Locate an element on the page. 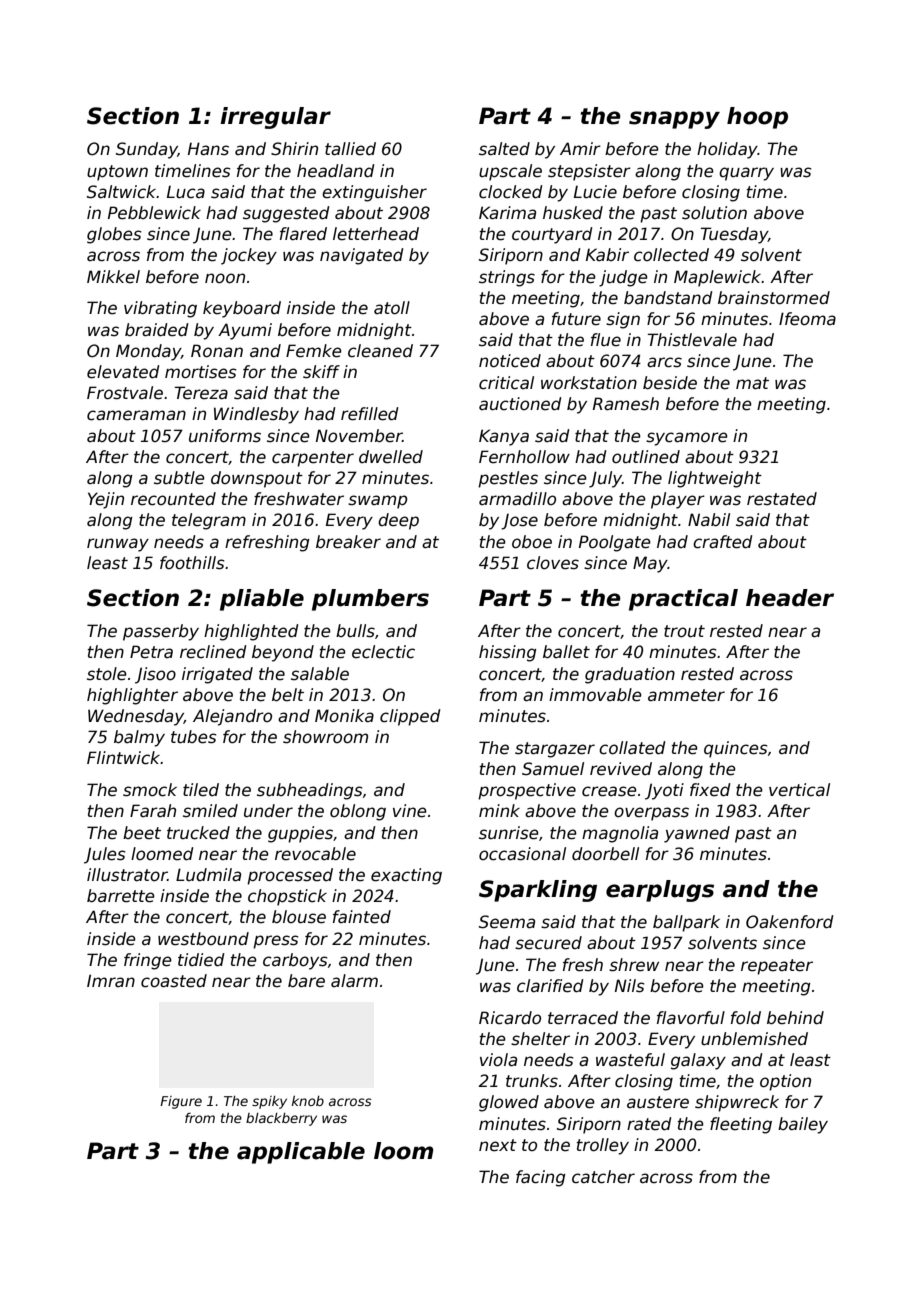  trunks is located at coordinates (532, 1081).
